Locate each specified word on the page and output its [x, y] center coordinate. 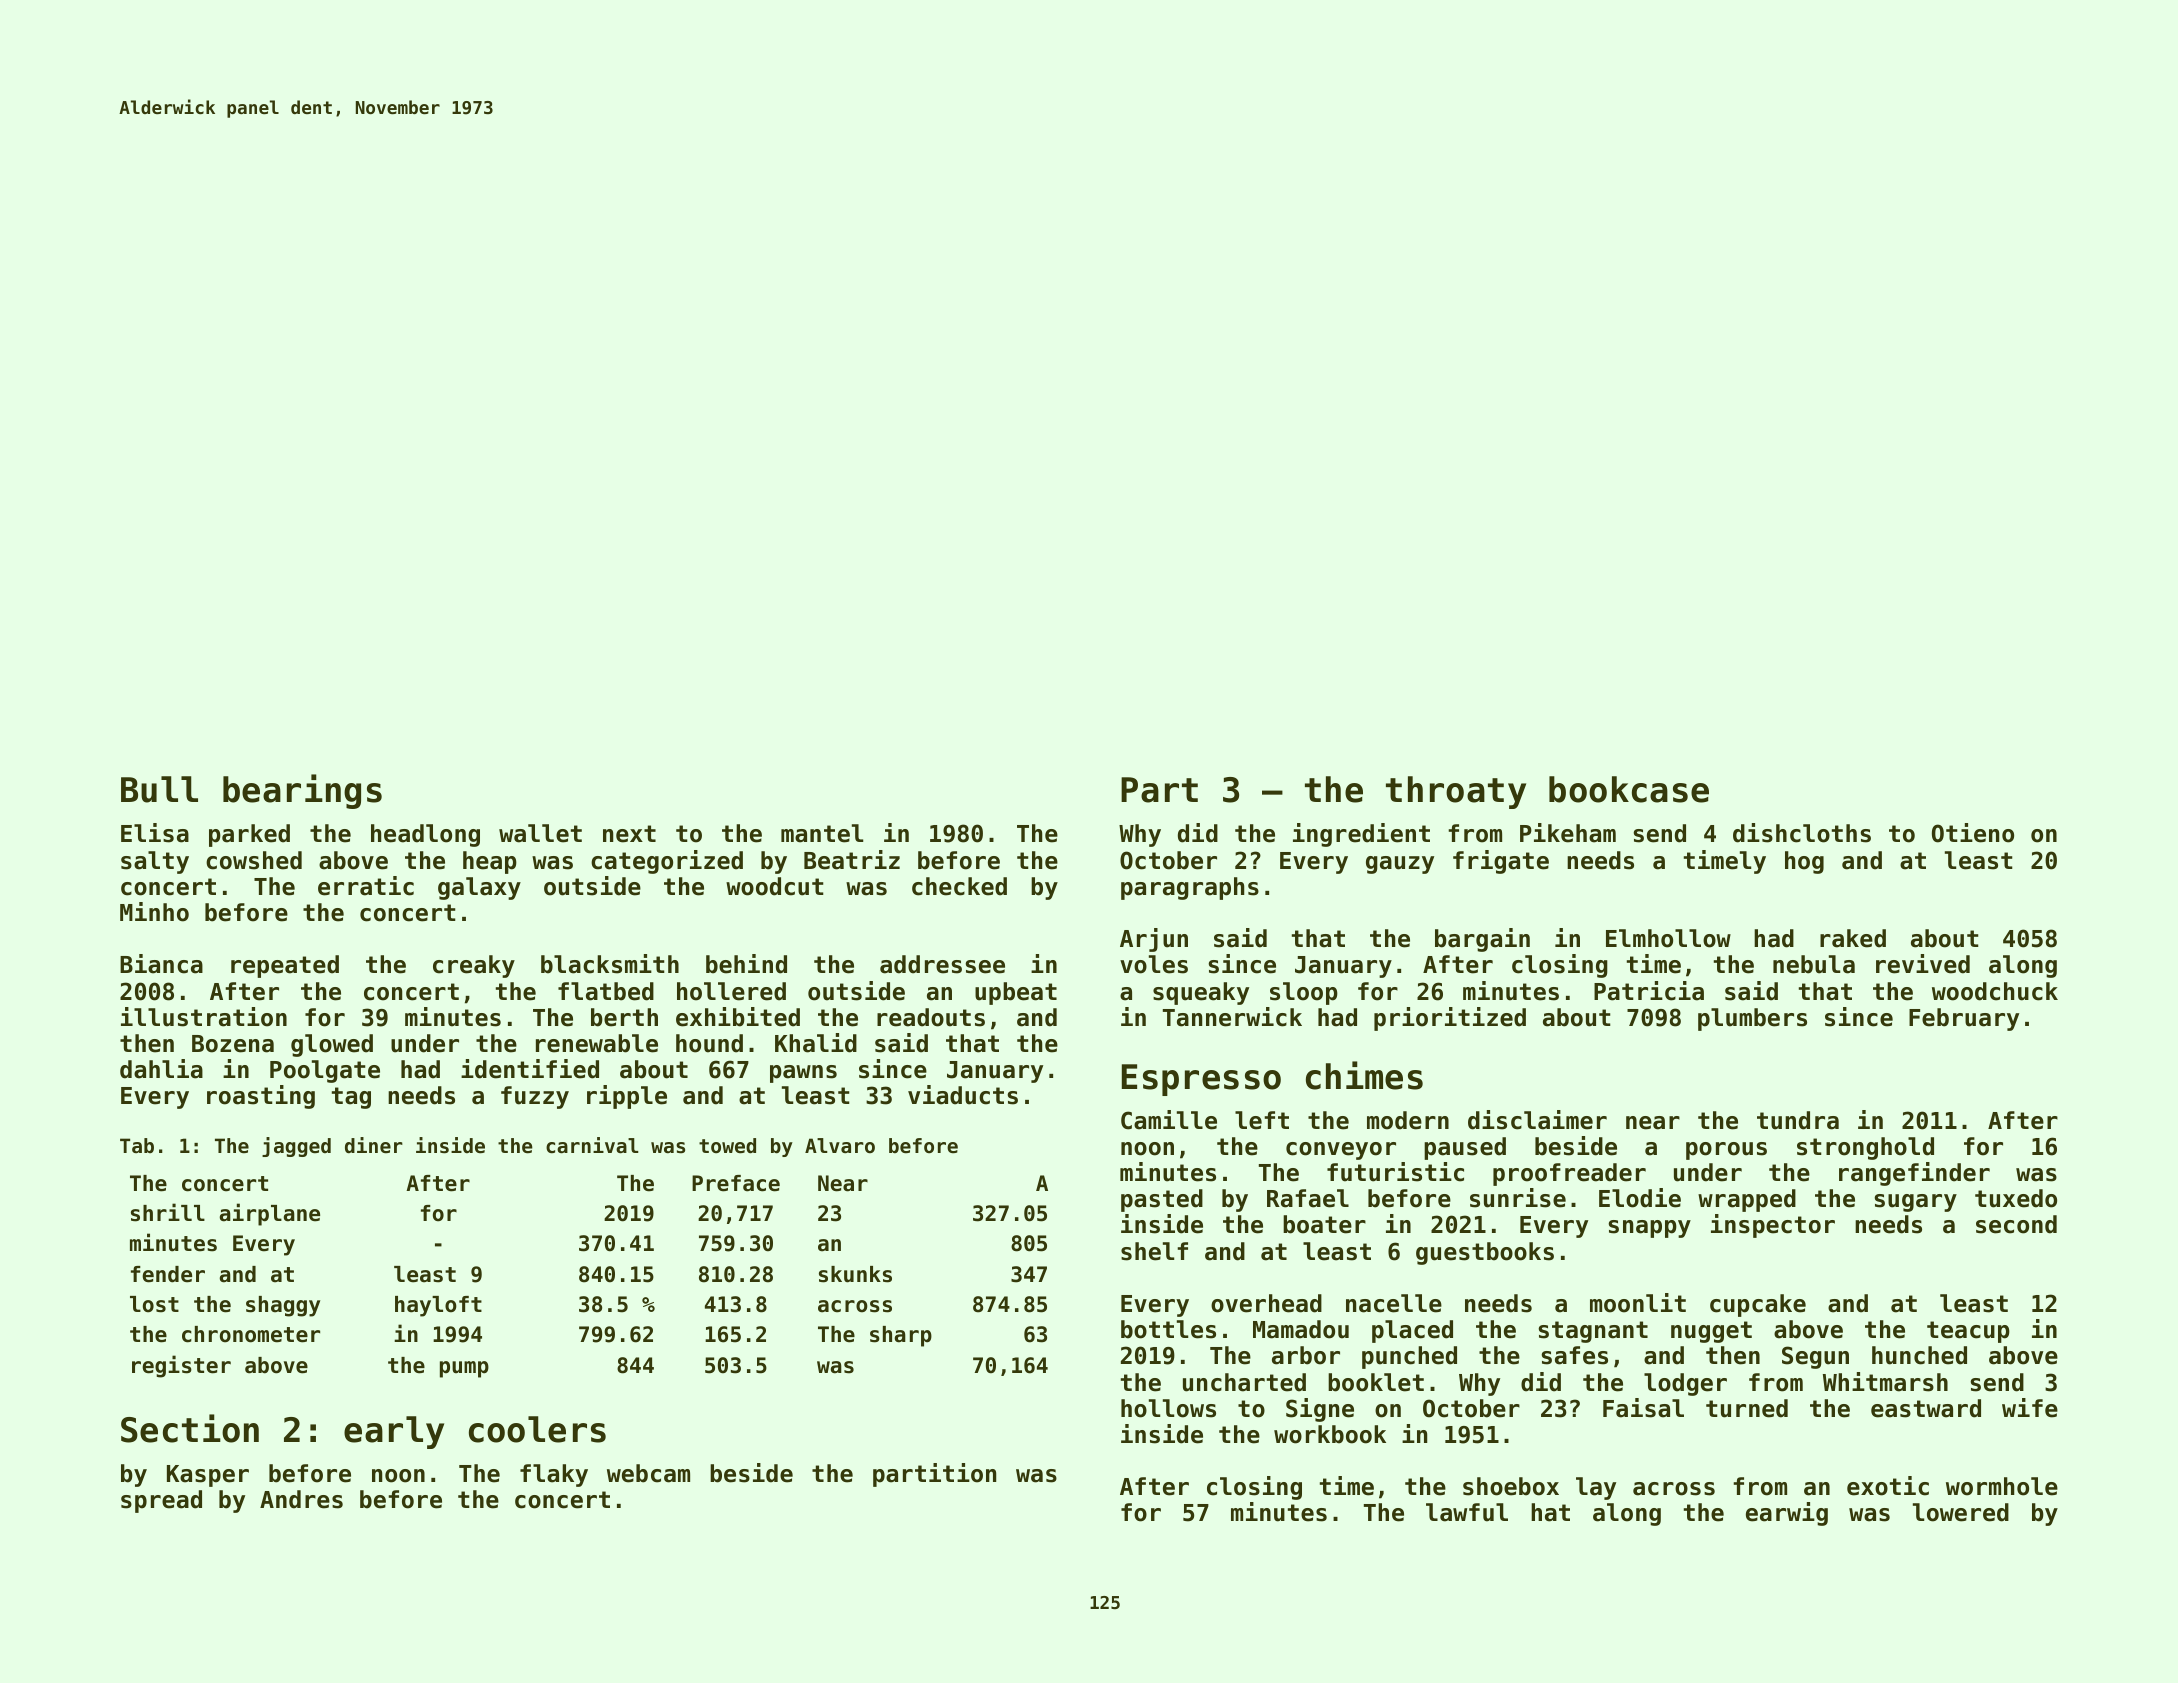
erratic [366, 886]
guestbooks [1485, 1253]
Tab [137, 1145]
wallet [540, 833]
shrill [168, 1212]
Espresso [1201, 1080]
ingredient [1361, 835]
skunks [855, 1274]
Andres [301, 1499]
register [181, 1366]
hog [1804, 862]
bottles [1168, 1329]
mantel [822, 833]
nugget [1711, 1332]
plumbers [1752, 1019]
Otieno [1973, 833]
